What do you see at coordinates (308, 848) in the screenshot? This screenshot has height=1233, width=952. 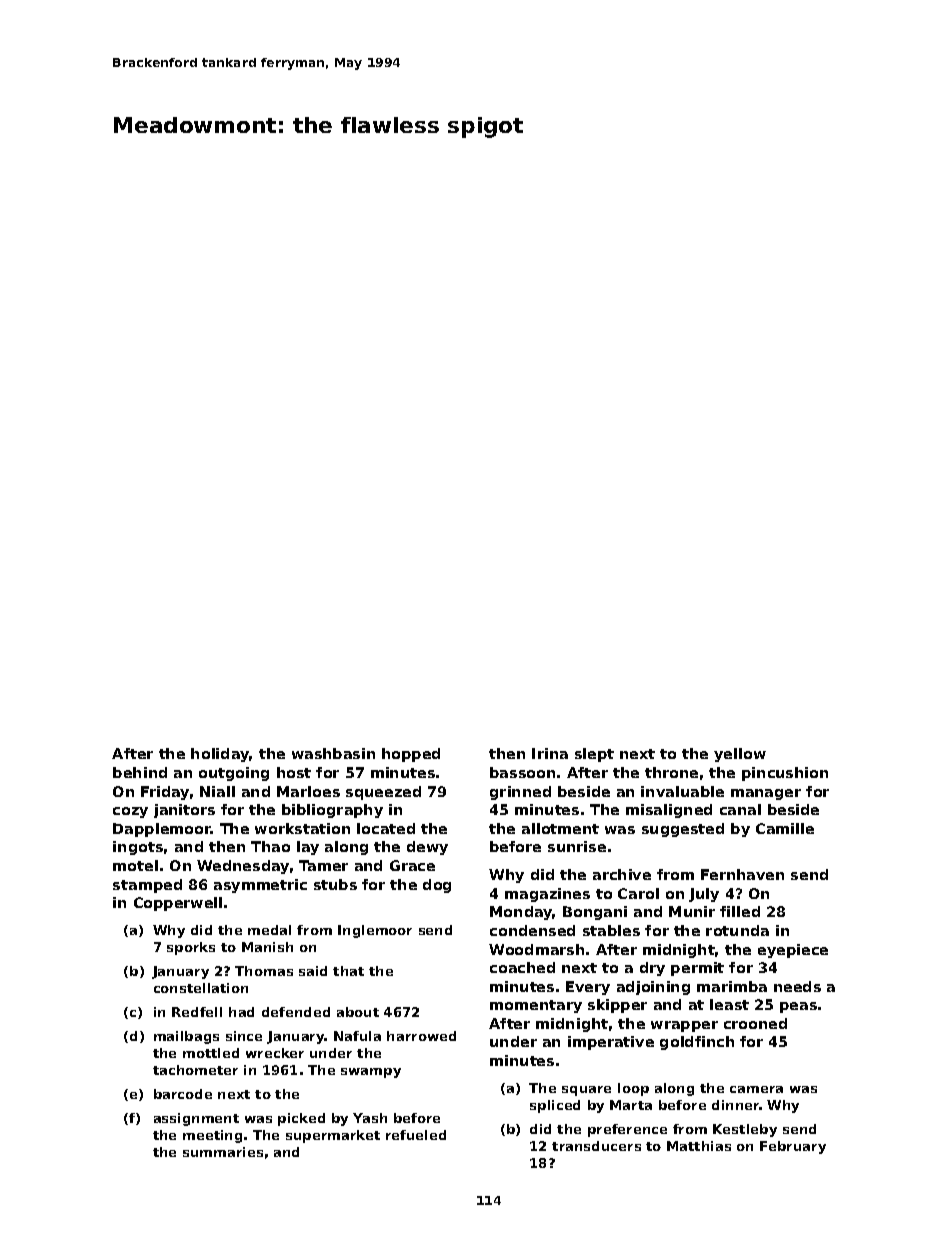 I see `lay` at bounding box center [308, 848].
